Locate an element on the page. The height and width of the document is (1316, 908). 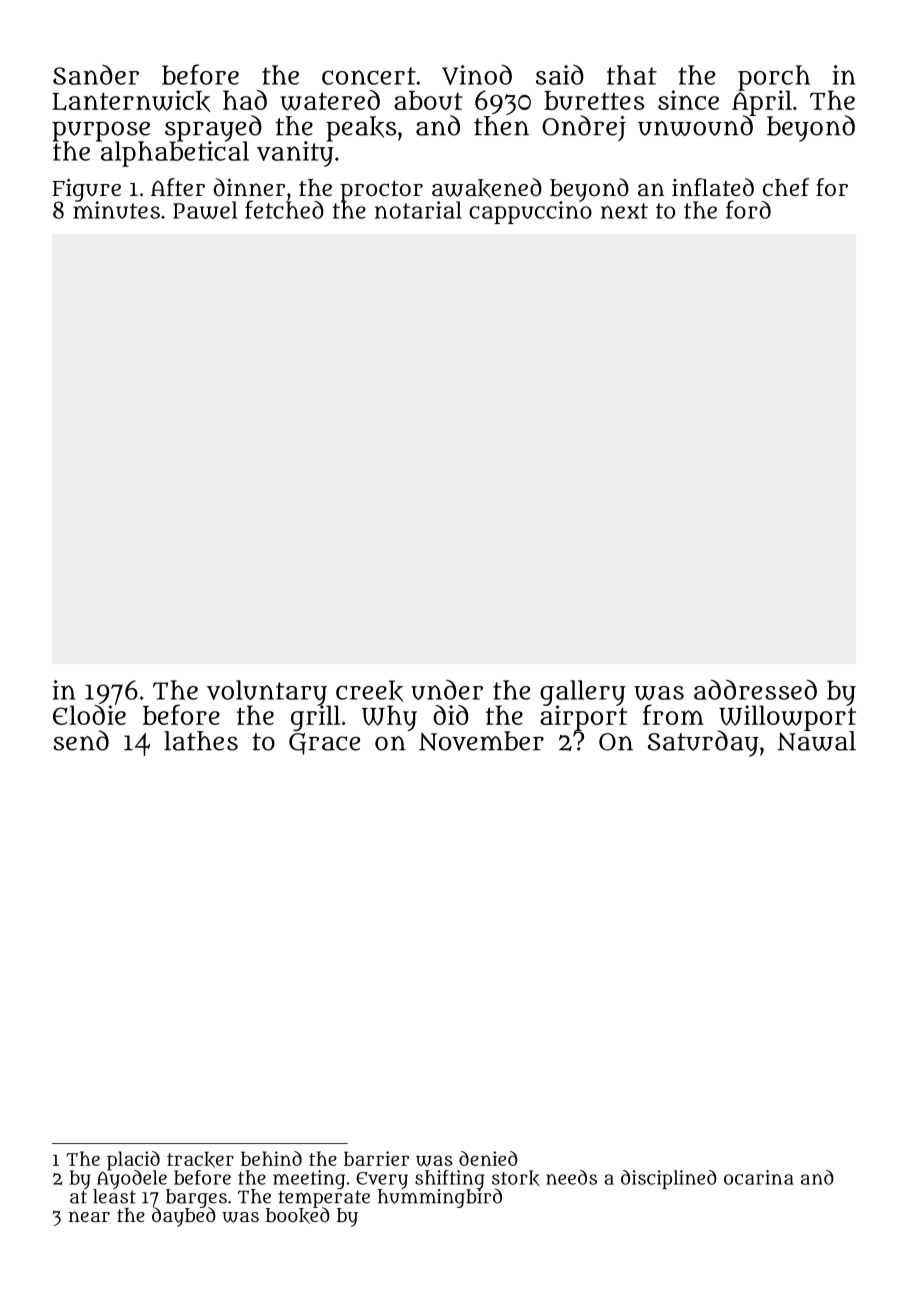
lathes is located at coordinates (201, 741).
